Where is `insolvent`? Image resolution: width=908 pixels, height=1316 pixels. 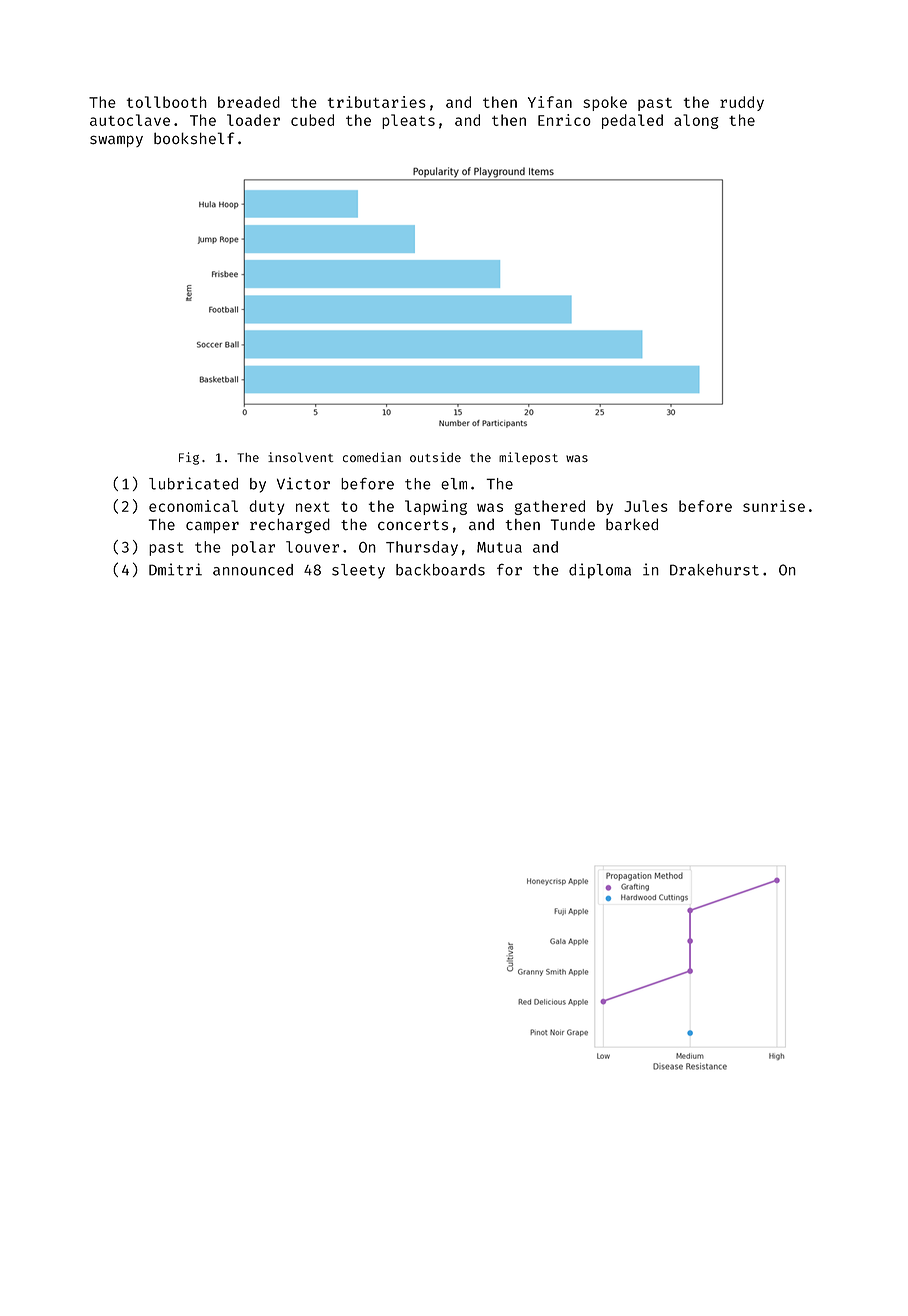
insolvent is located at coordinates (301, 457).
